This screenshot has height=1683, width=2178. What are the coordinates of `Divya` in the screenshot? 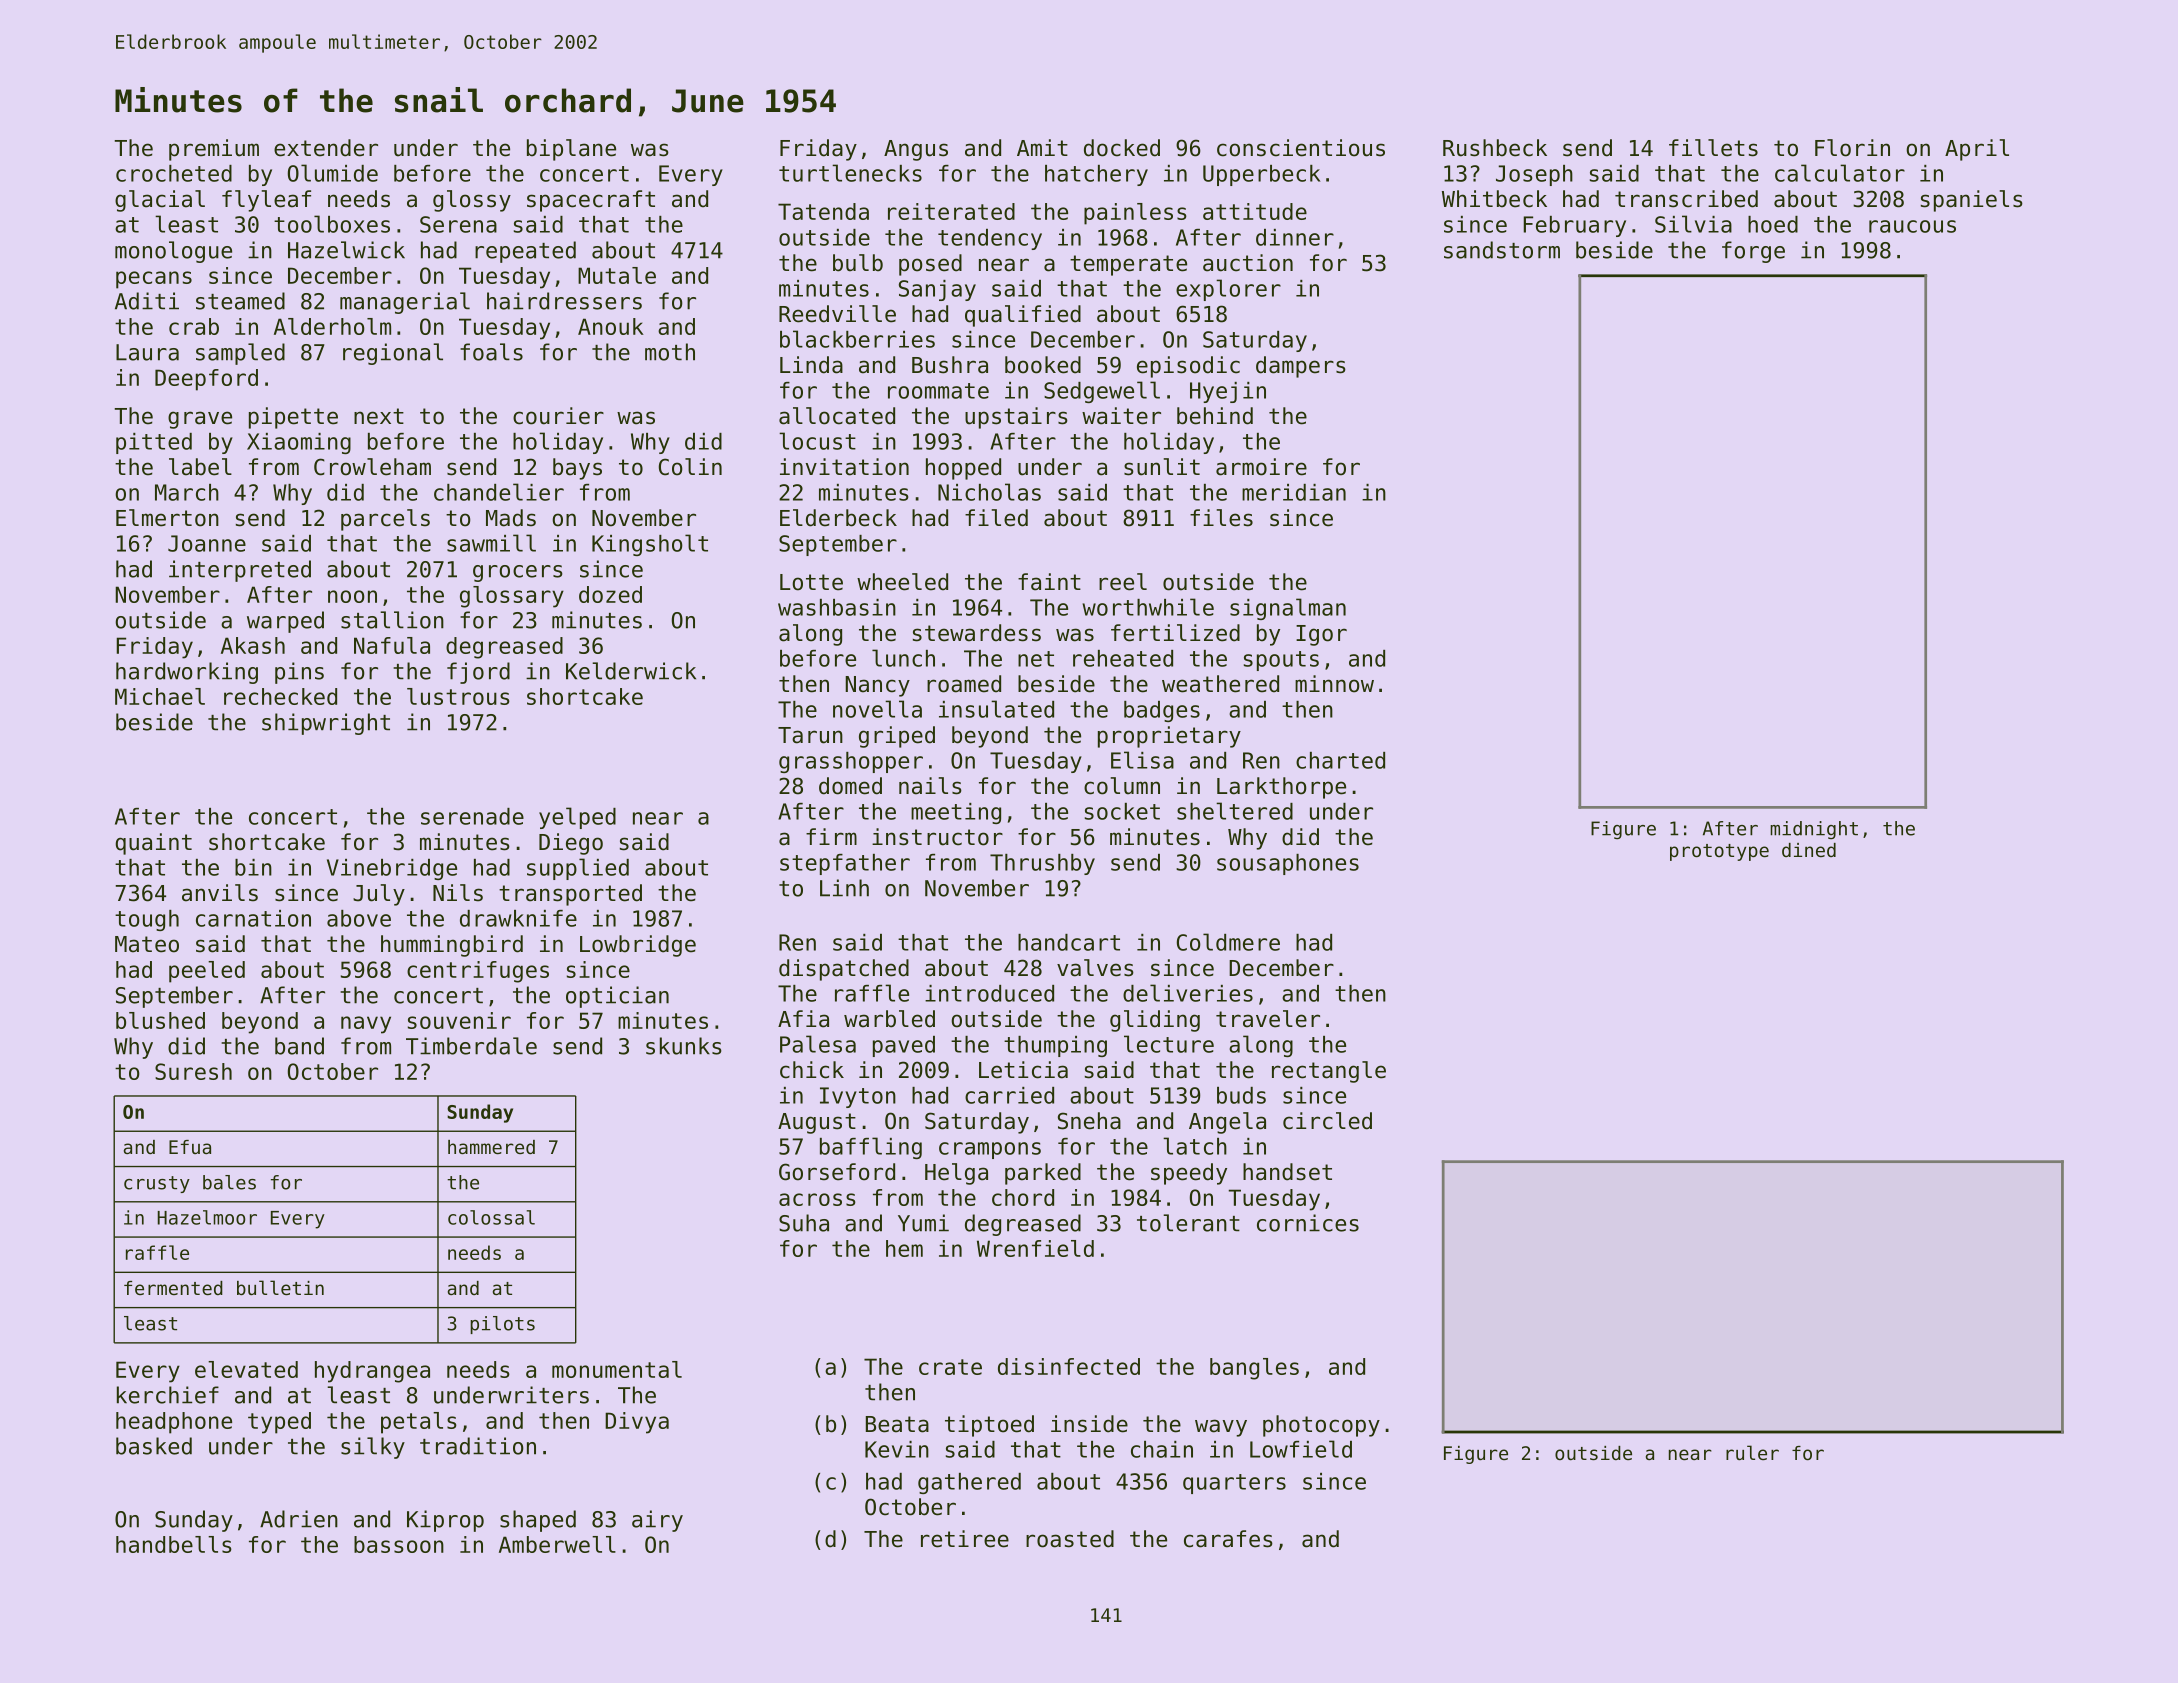 It's located at (637, 1423).
